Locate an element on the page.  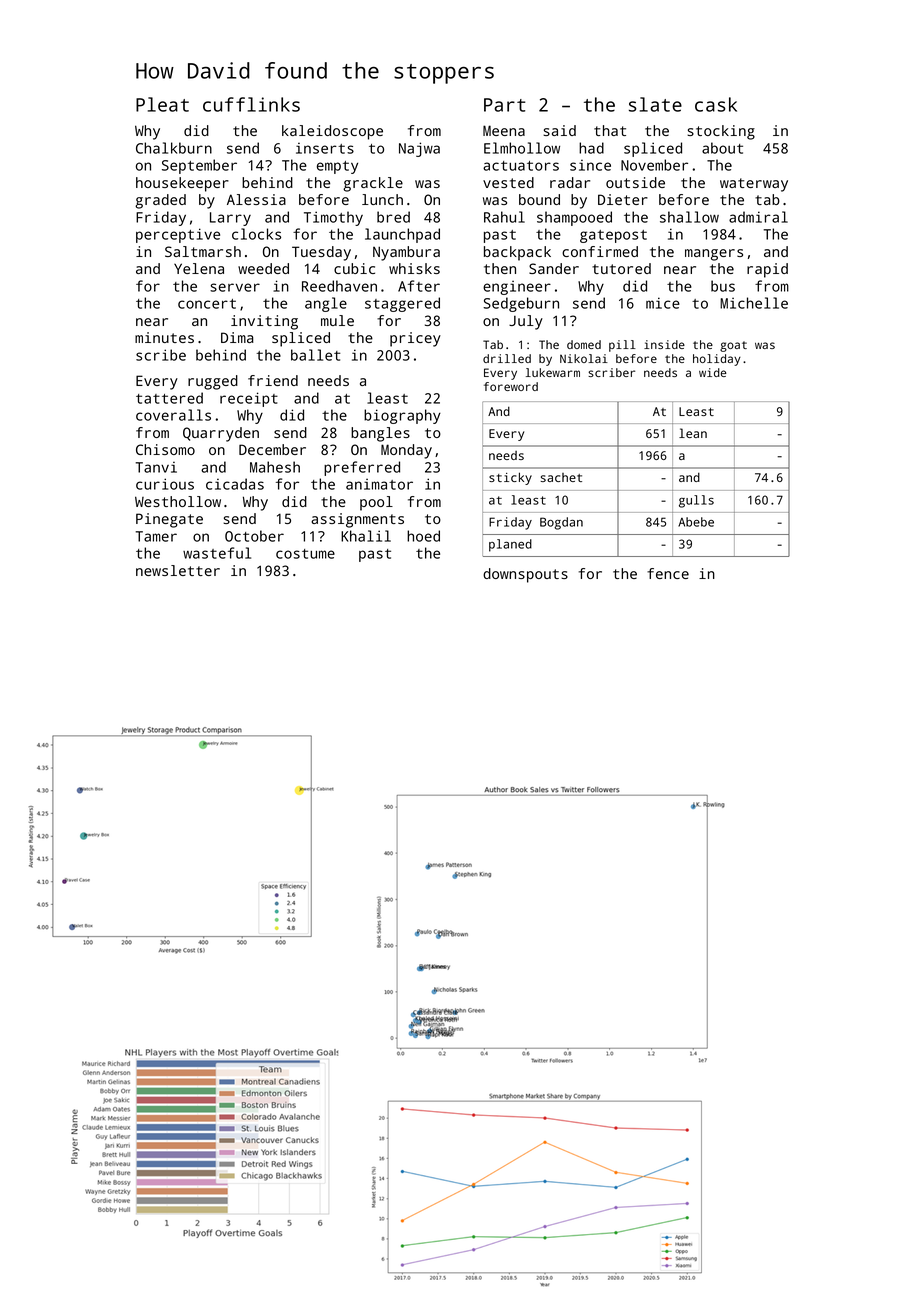
wasteful is located at coordinates (217, 553).
